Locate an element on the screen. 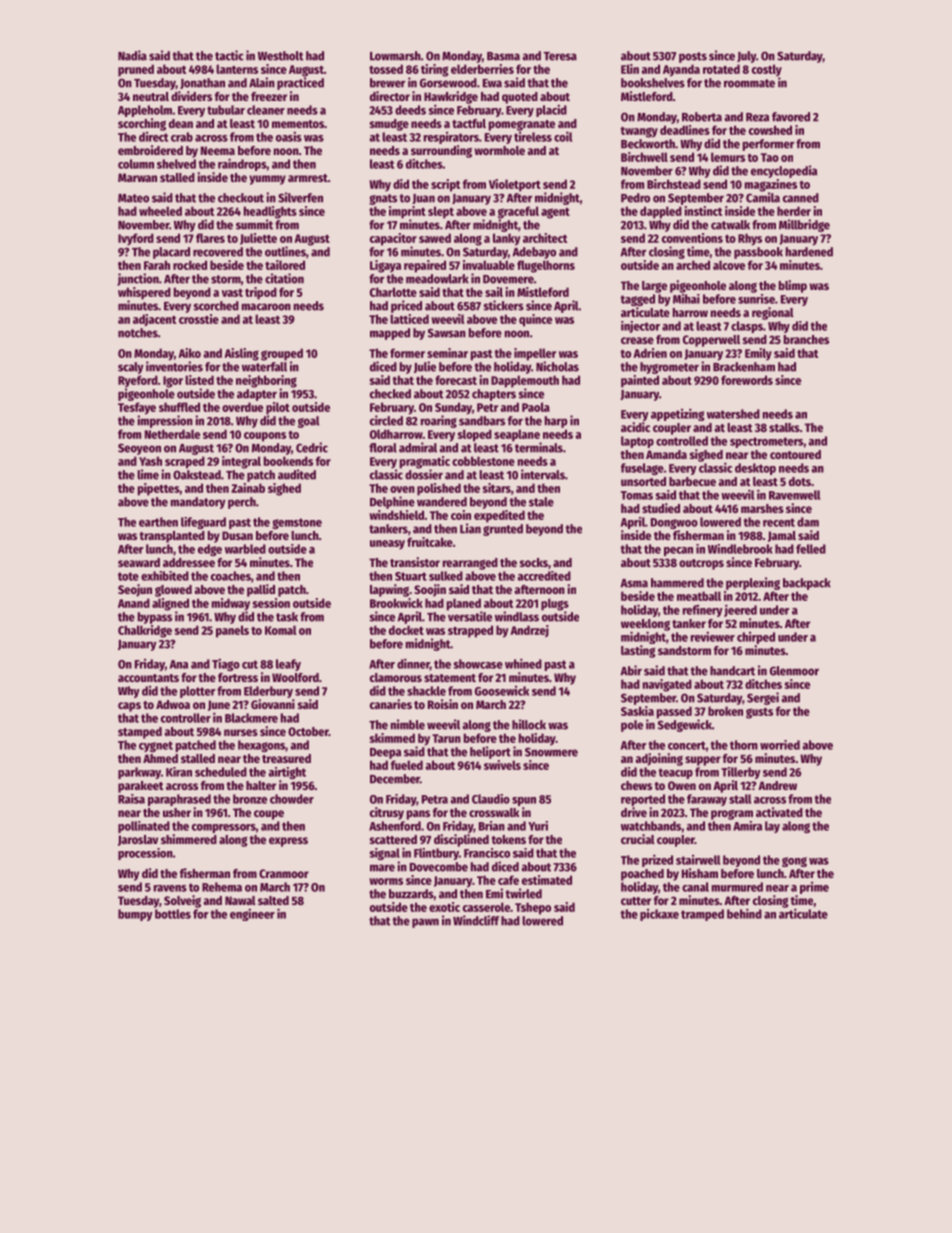 This screenshot has width=952, height=1233. chapters is located at coordinates (494, 395).
